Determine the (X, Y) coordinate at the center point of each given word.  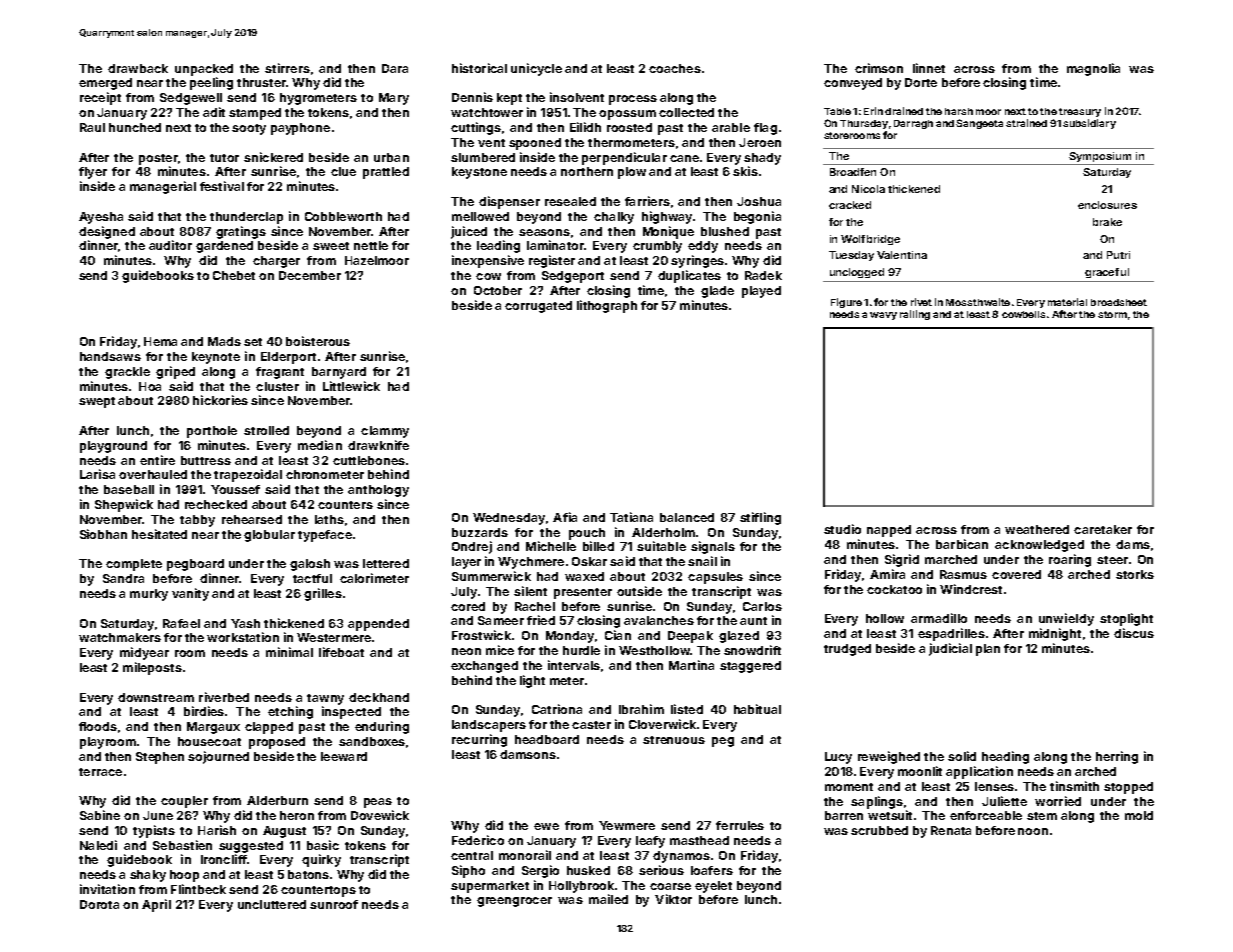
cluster (277, 386)
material (1067, 302)
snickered (273, 157)
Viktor (673, 899)
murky (149, 595)
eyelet (713, 887)
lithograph (607, 306)
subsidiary (1089, 124)
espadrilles (951, 634)
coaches (675, 68)
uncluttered (272, 904)
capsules (715, 578)
